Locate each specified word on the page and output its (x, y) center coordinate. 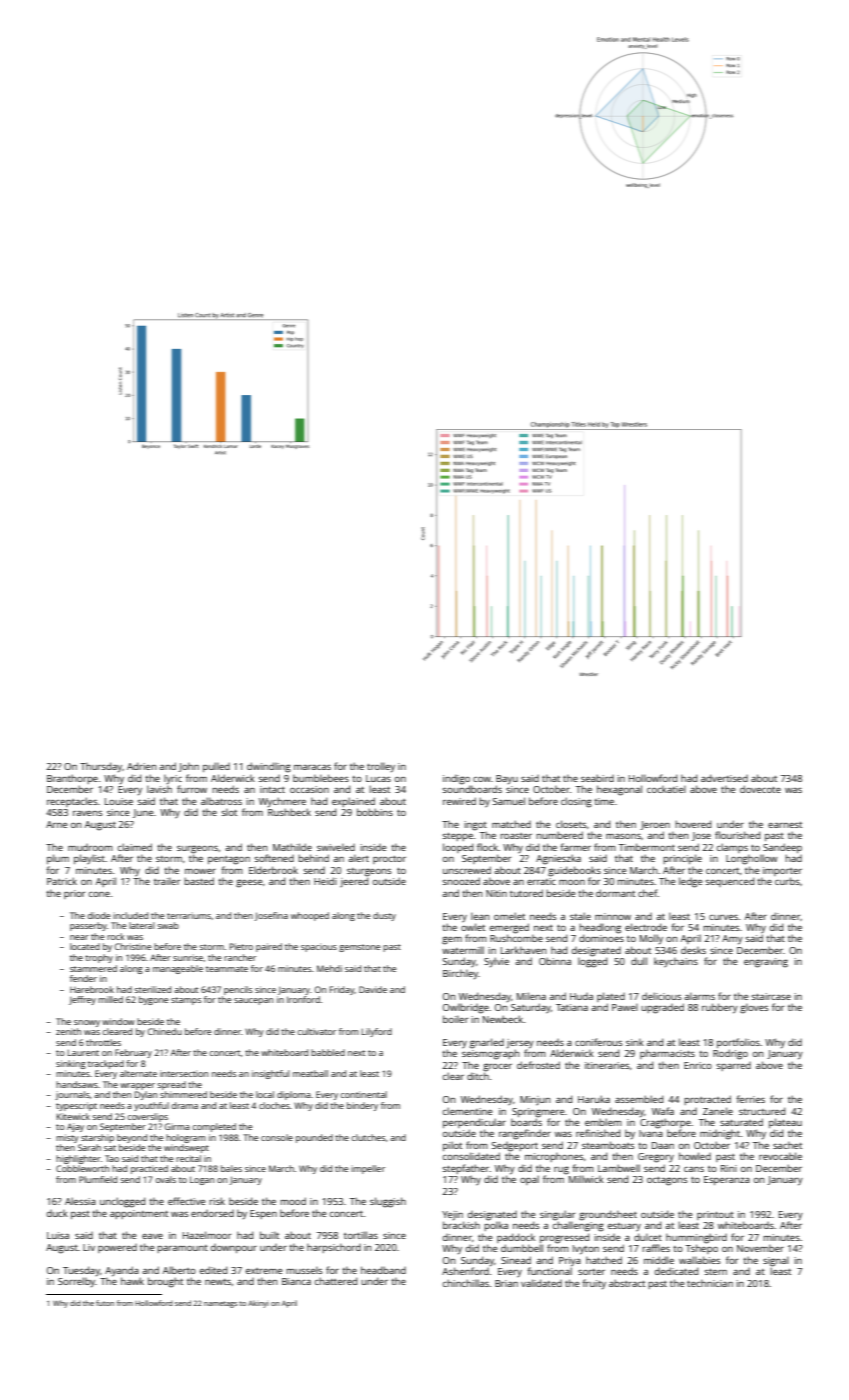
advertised (724, 778)
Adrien (142, 766)
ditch (478, 1076)
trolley (381, 767)
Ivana (651, 1133)
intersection (184, 1073)
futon (105, 1303)
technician (710, 1283)
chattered (336, 1281)
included (130, 915)
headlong (600, 928)
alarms (699, 996)
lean (480, 916)
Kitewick (73, 1116)
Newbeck (503, 1019)
